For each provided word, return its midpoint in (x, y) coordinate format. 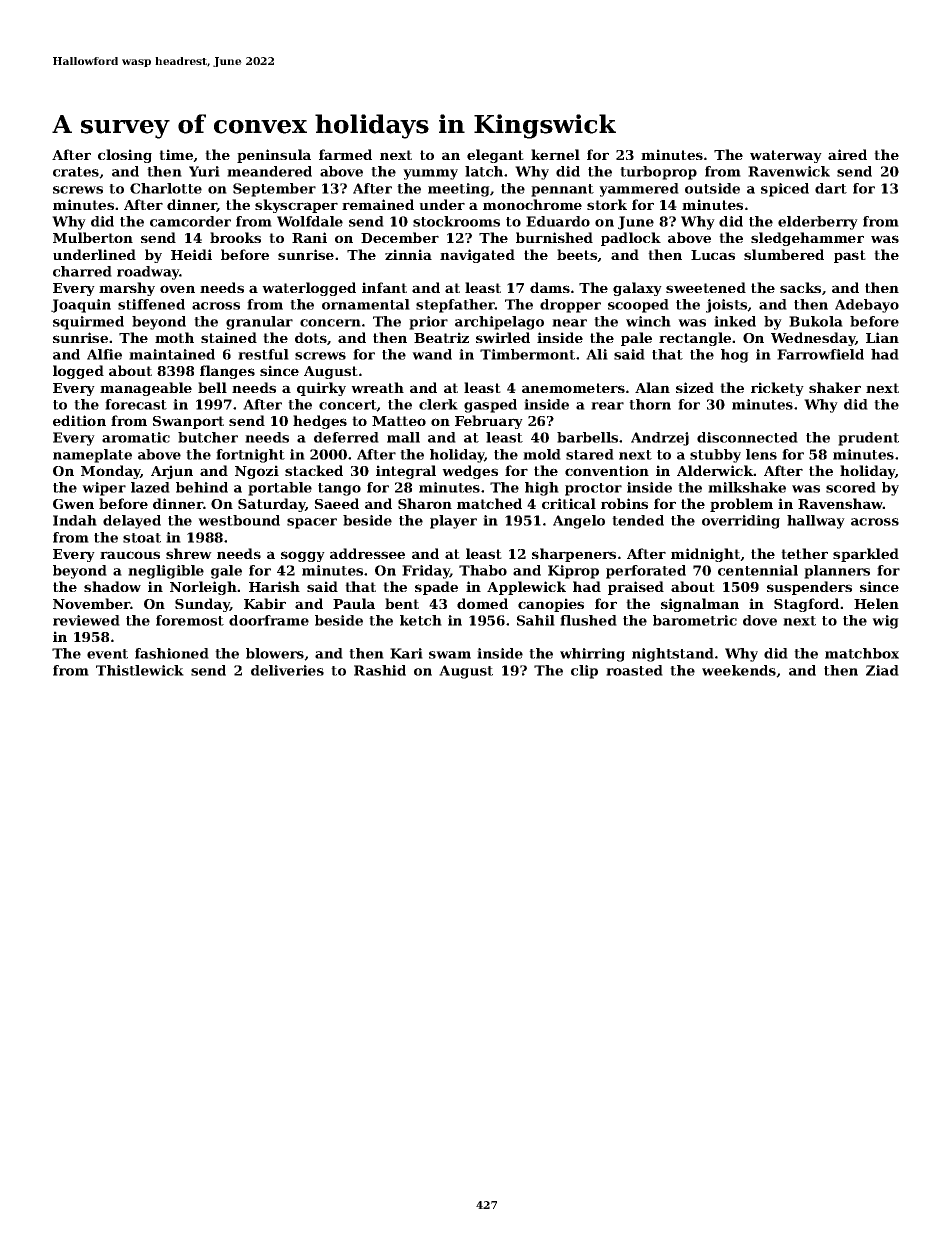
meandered (269, 171)
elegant (495, 156)
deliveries (287, 670)
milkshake (747, 487)
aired (847, 154)
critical (569, 503)
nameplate (92, 456)
